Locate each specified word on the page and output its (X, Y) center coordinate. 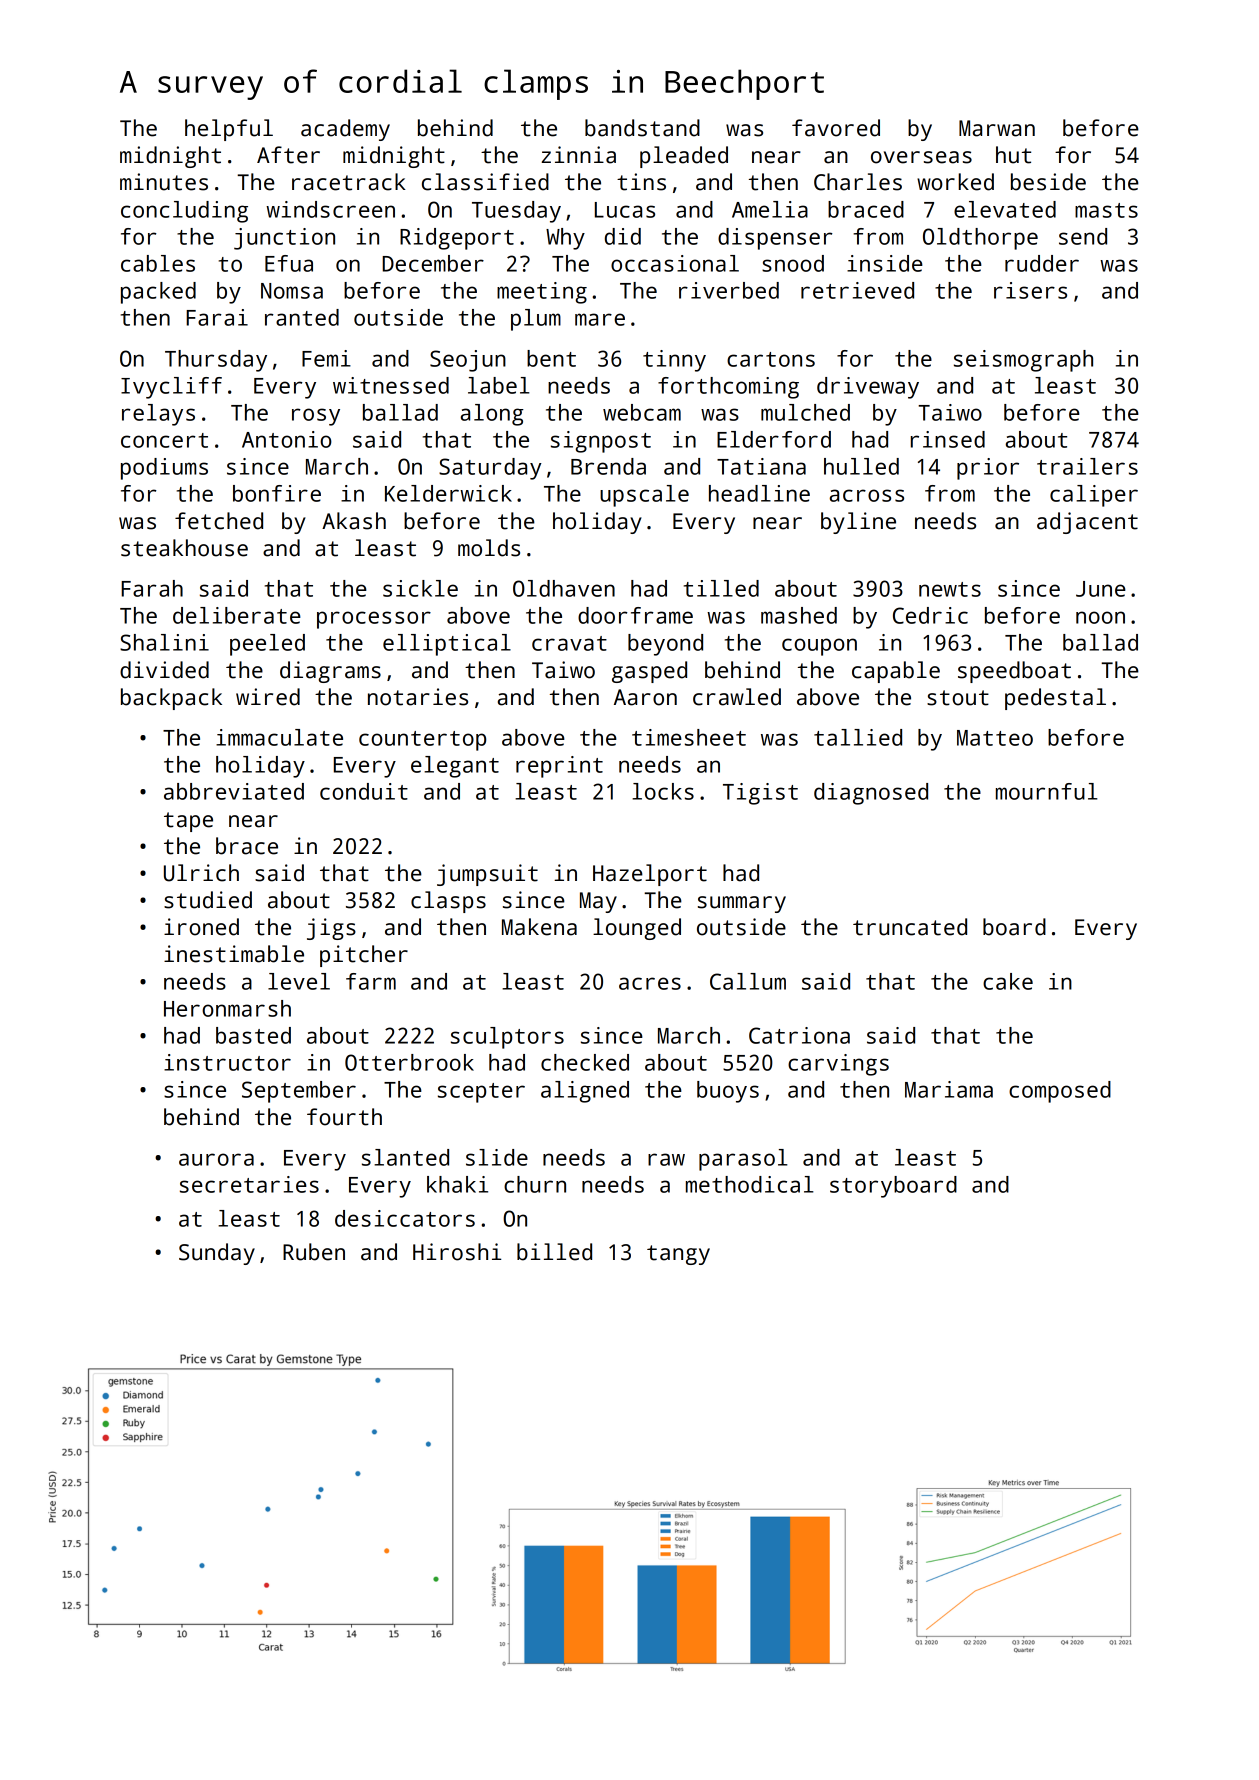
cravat (569, 643)
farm (371, 981)
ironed (201, 927)
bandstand (642, 128)
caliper (1094, 496)
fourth (344, 1117)
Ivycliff (171, 388)
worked (955, 182)
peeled (267, 645)
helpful (229, 130)
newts (950, 589)
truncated (910, 927)
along (492, 415)
